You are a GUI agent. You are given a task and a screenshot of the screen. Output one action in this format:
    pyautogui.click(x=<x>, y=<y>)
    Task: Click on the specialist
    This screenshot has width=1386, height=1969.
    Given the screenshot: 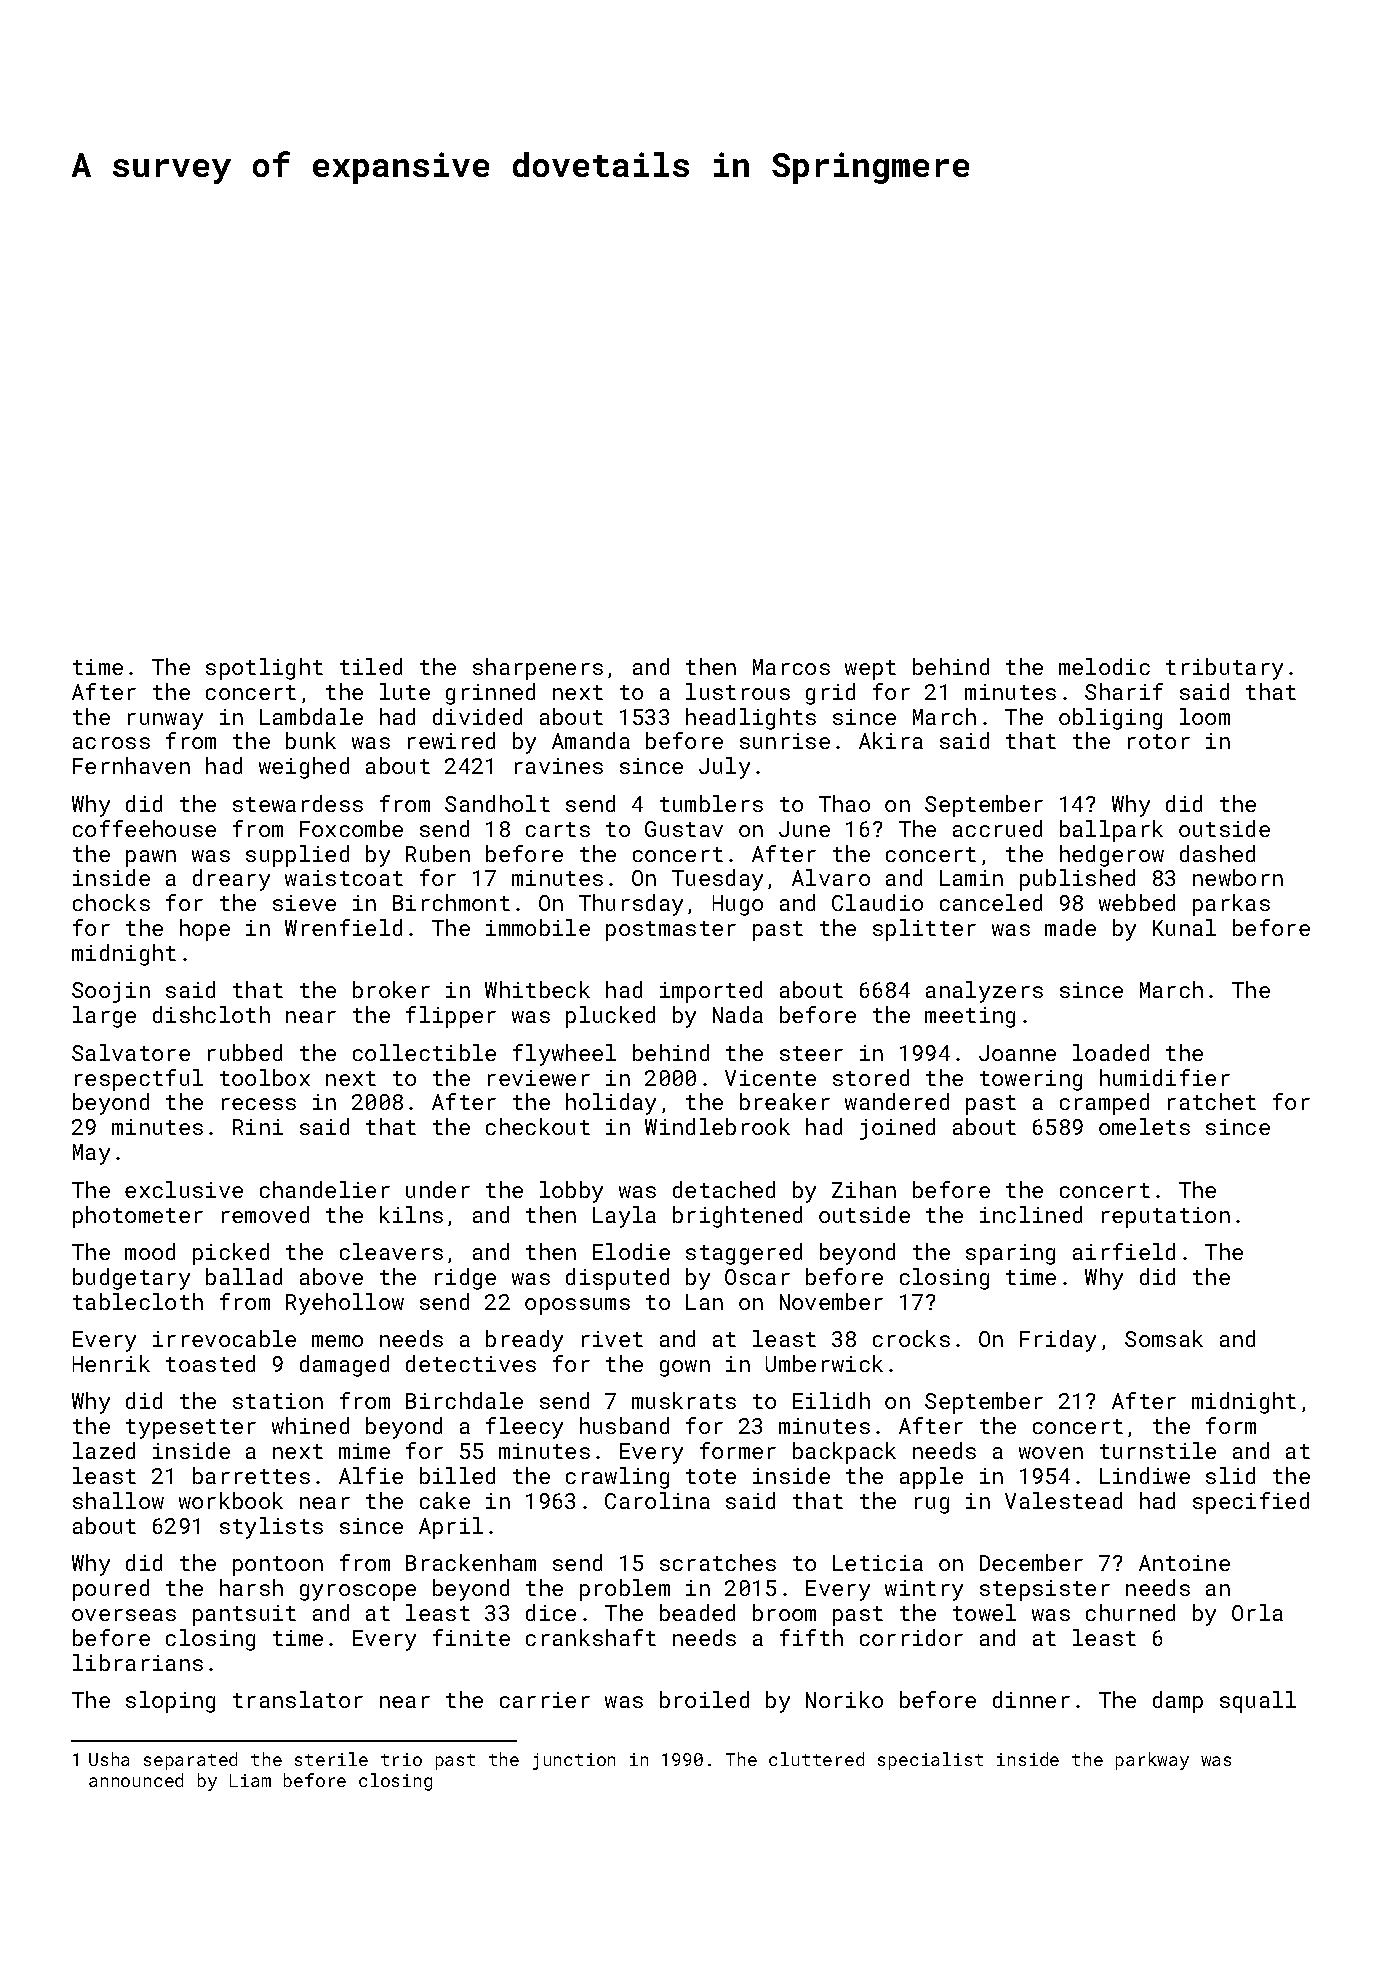 What is the action you would take?
    pyautogui.click(x=930, y=1761)
